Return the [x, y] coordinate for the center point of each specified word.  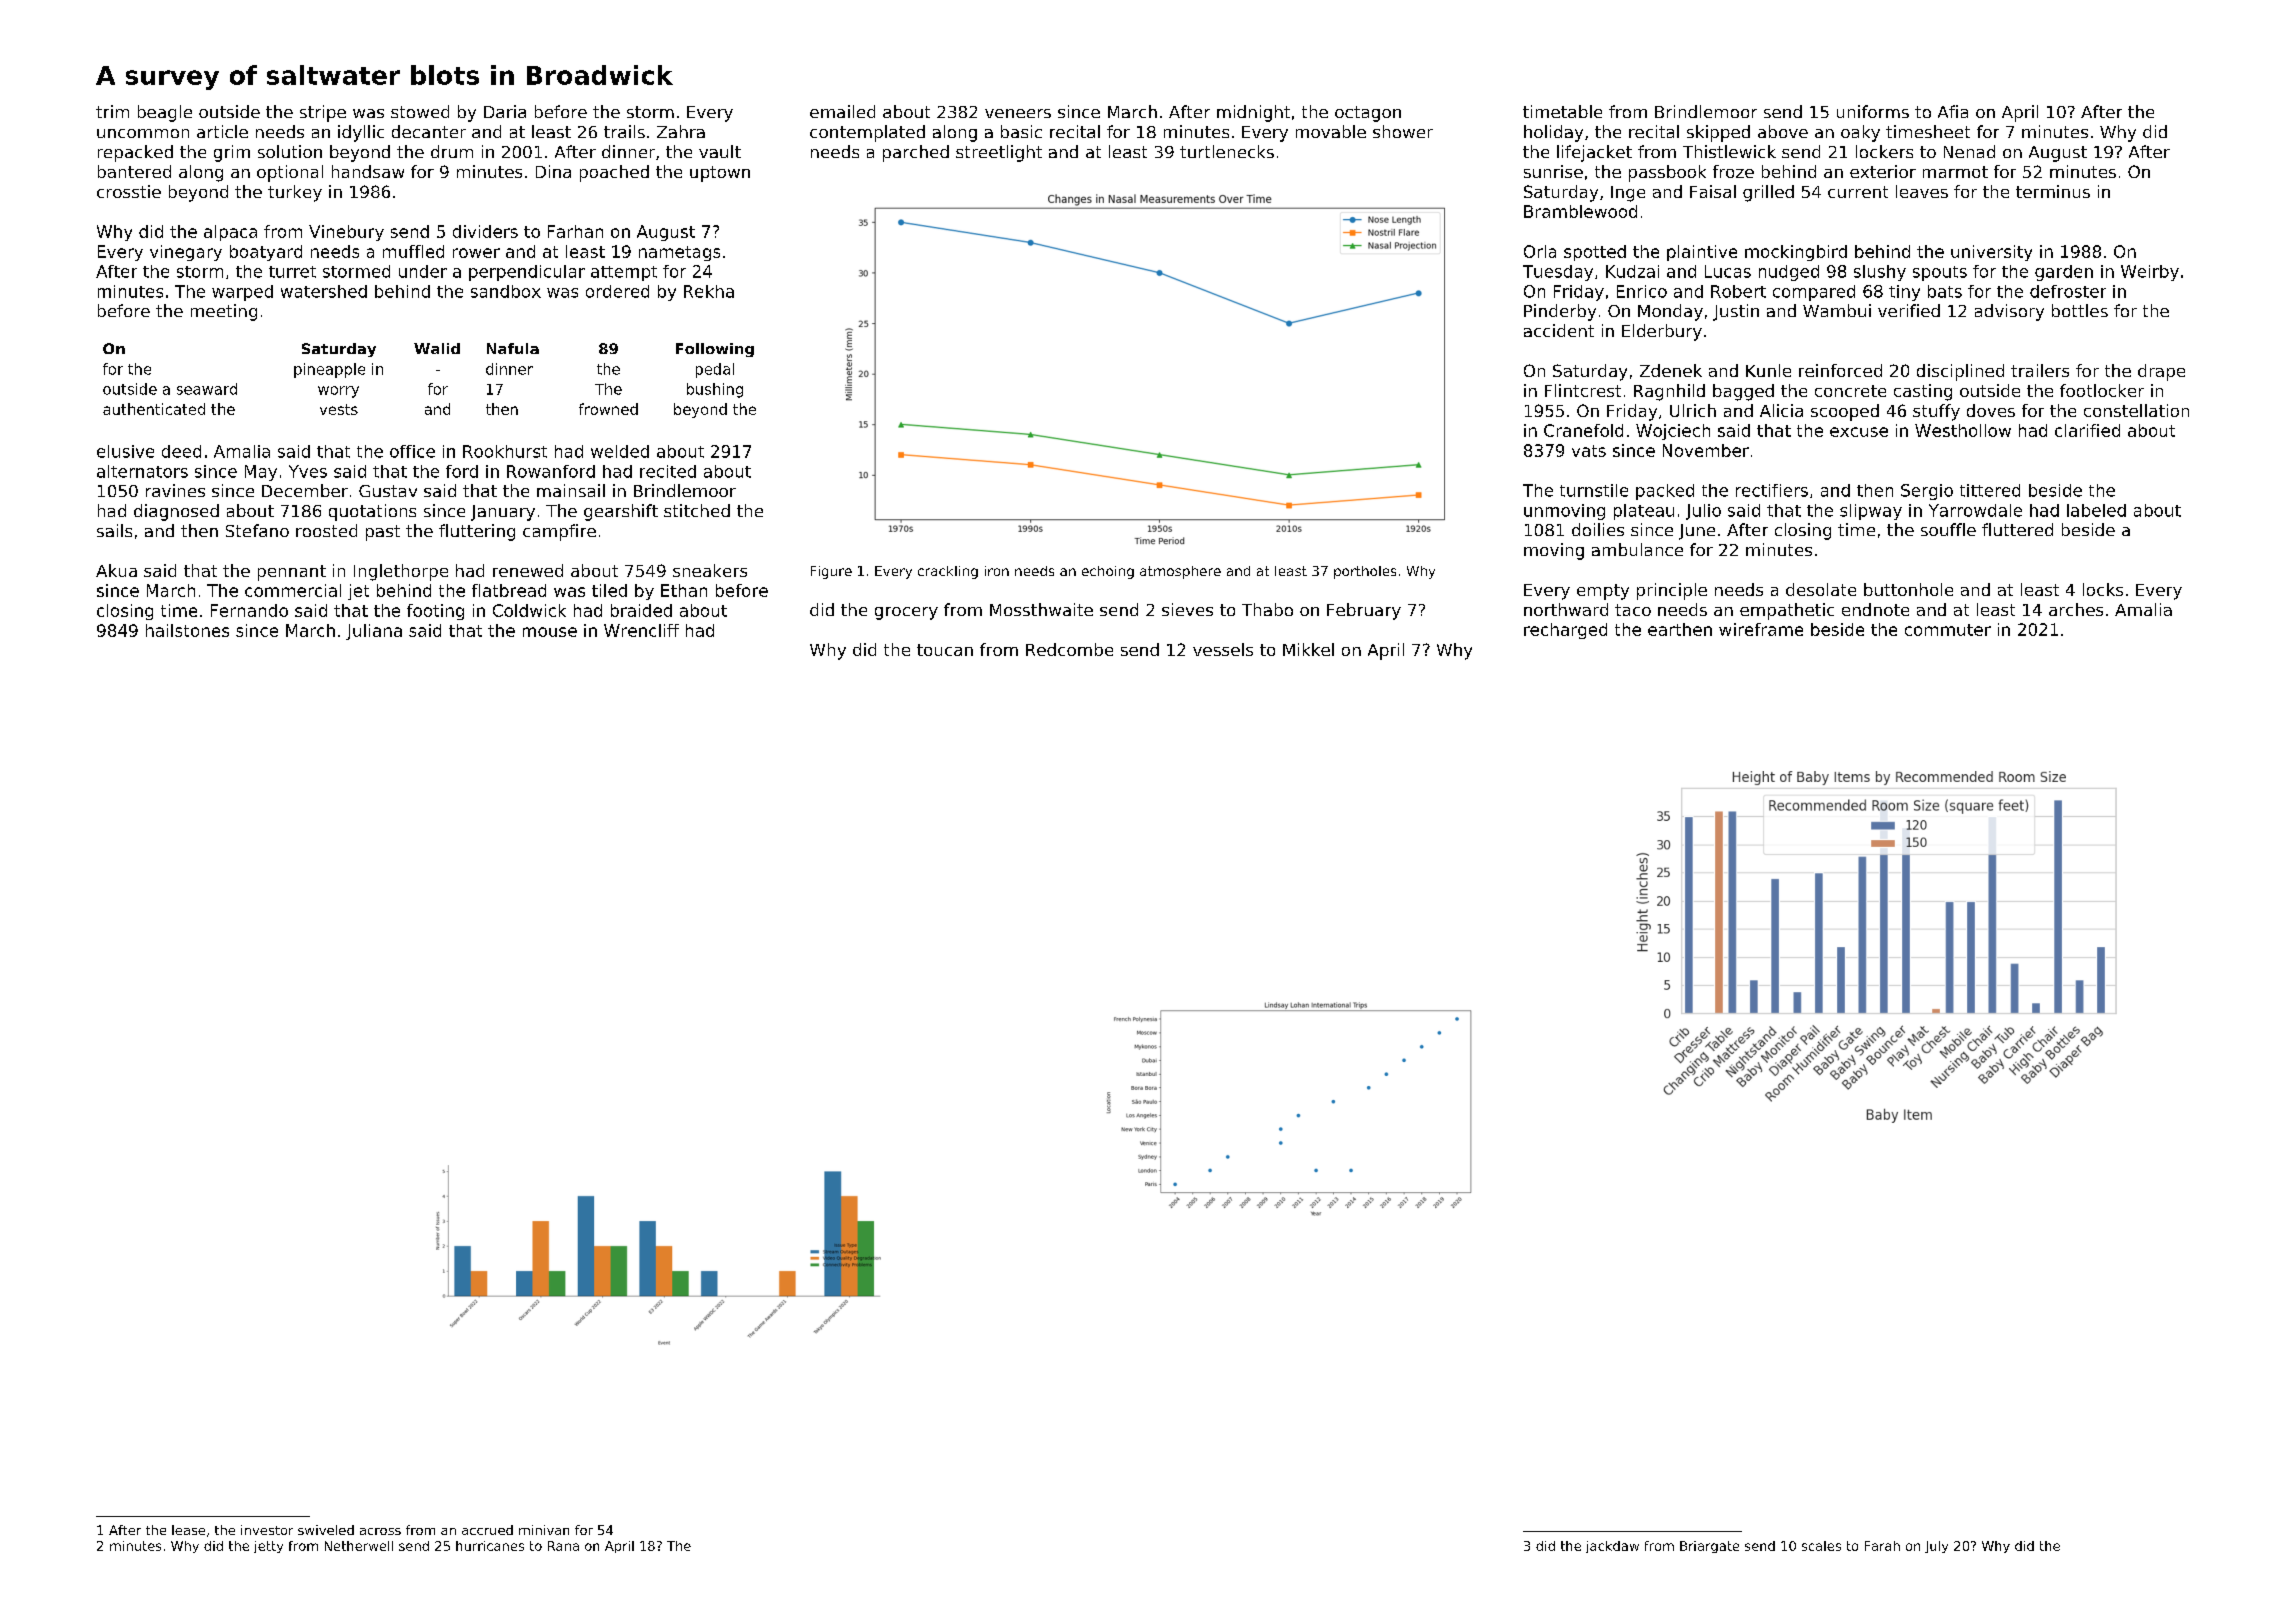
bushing [715, 390]
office [412, 451]
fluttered [2017, 529]
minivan [544, 1530]
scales [1821, 1546]
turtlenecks [1227, 151]
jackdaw [1612, 1547]
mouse [550, 632]
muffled [413, 251]
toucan [945, 650]
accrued [487, 1530]
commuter [1948, 630]
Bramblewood [1580, 211]
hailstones [187, 630]
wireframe [1761, 629]
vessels [1223, 649]
